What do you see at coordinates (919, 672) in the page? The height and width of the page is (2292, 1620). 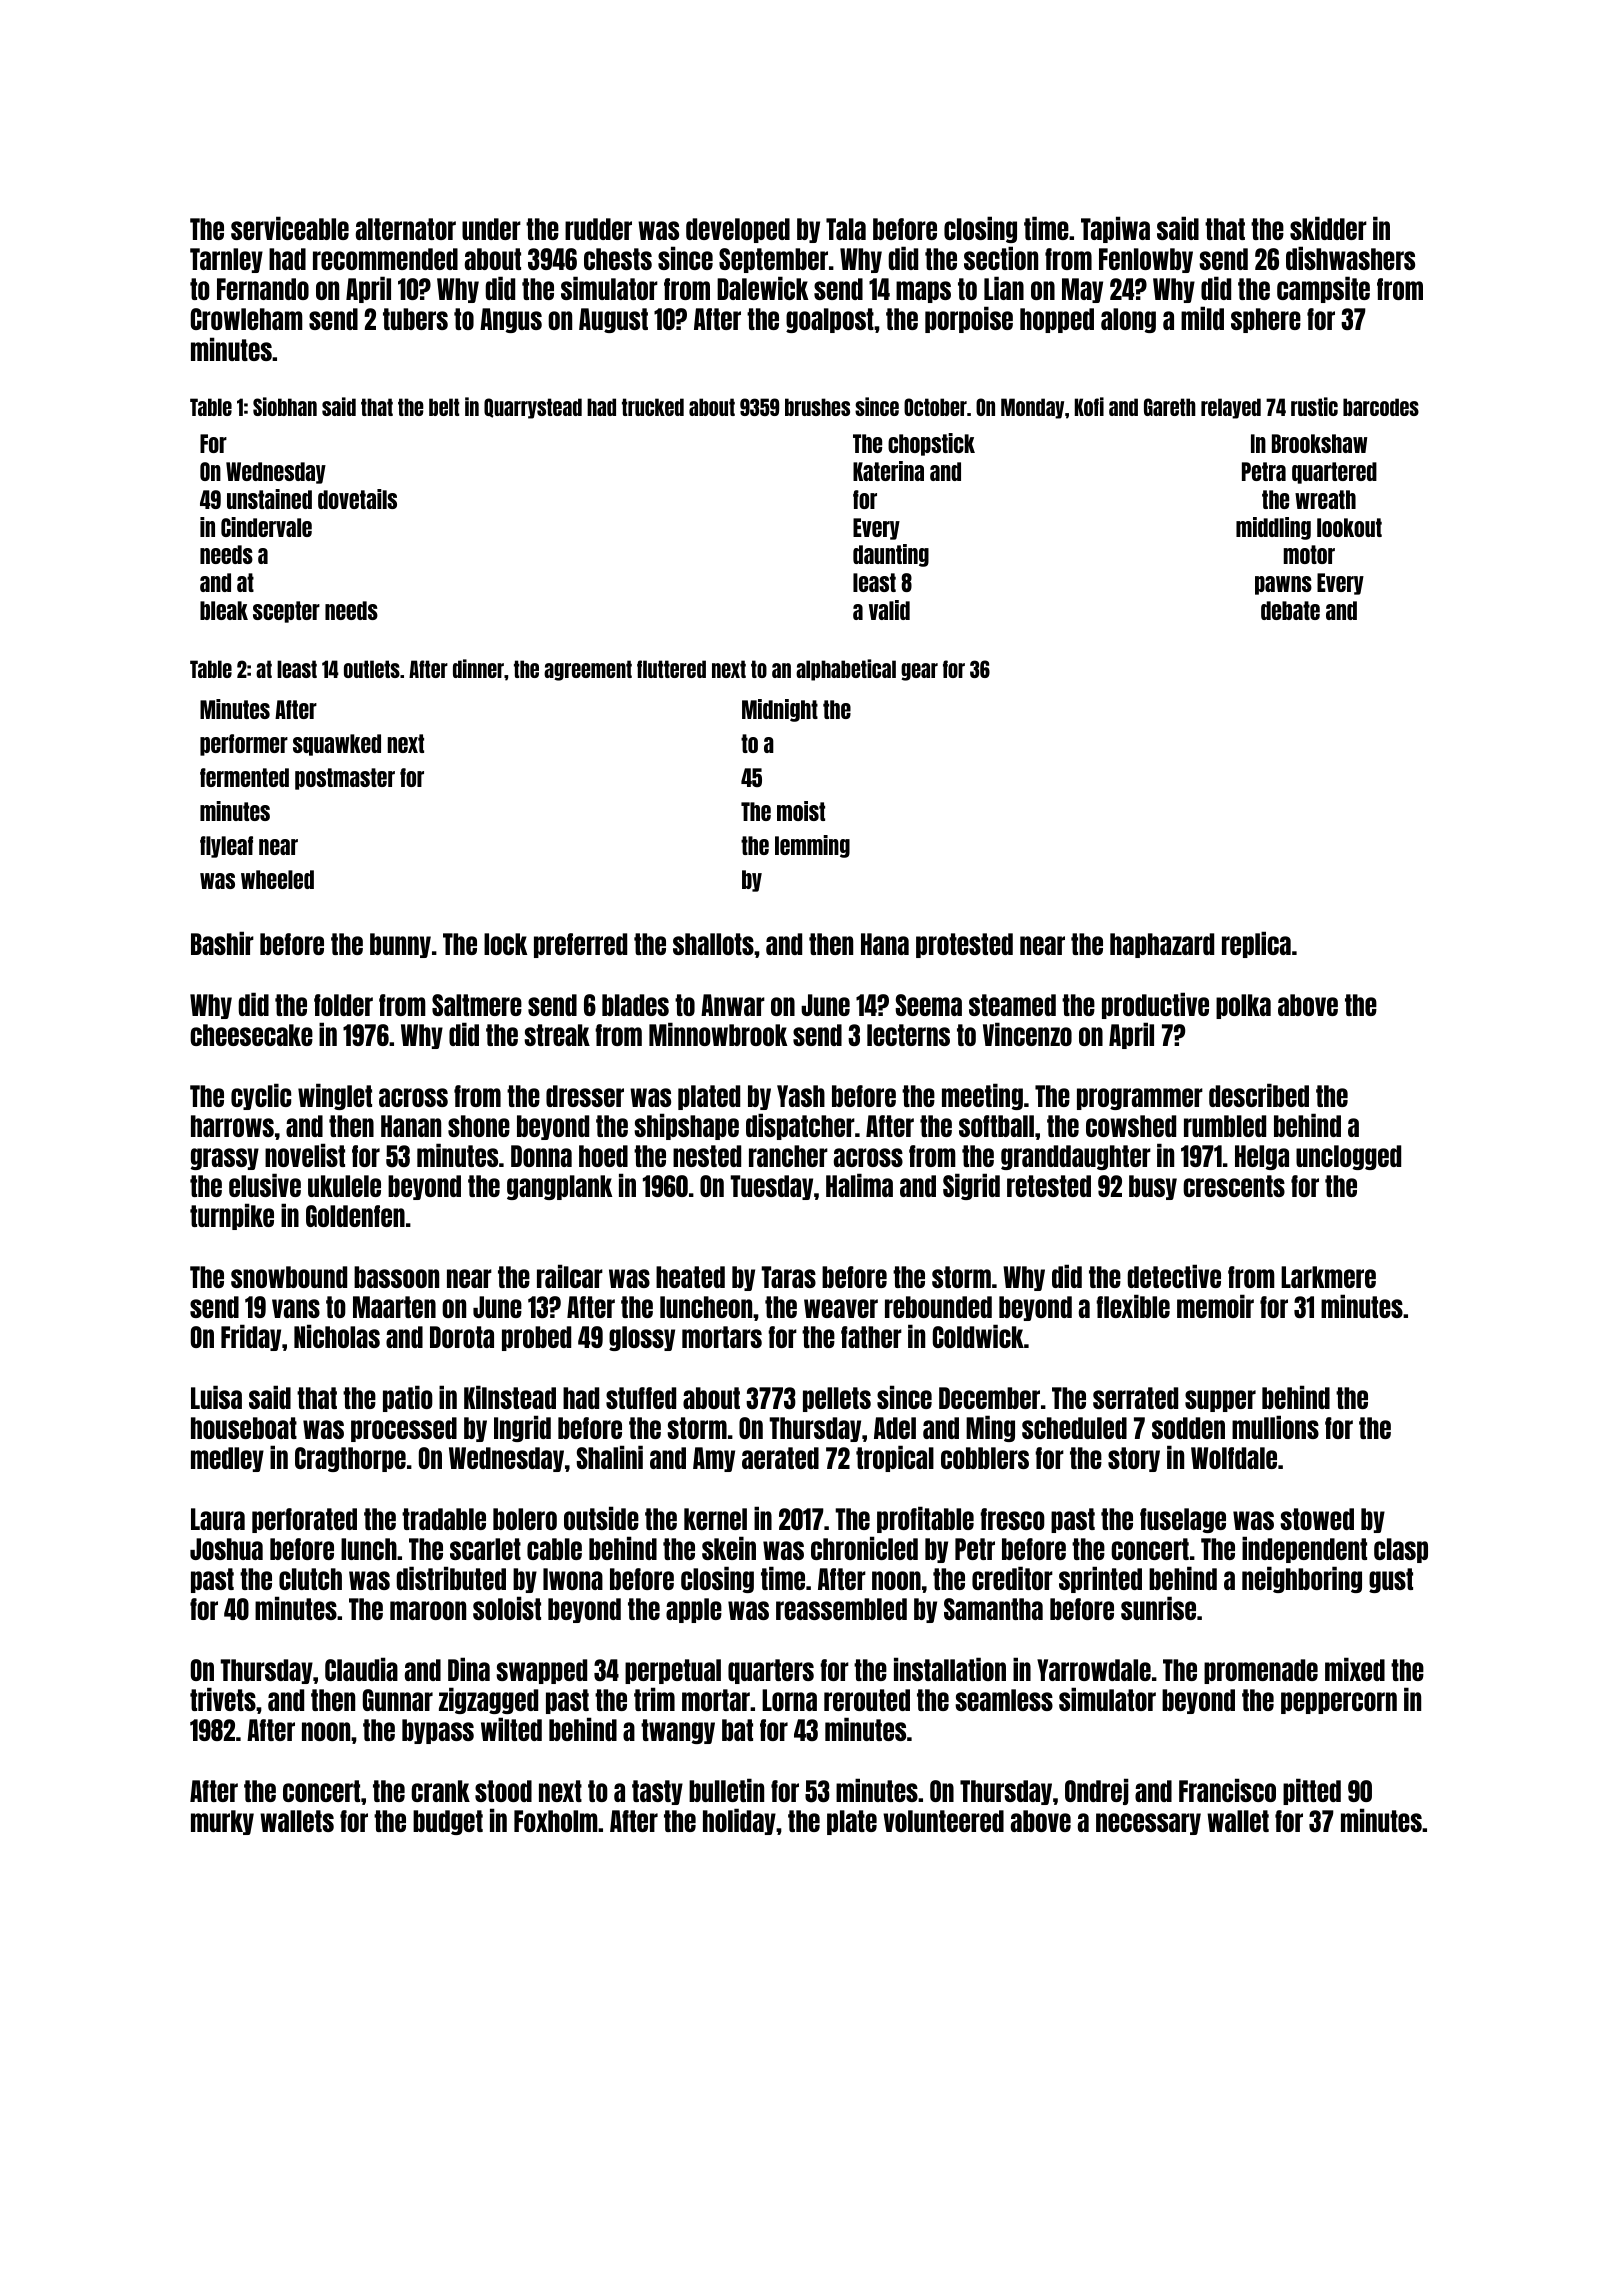 I see `gear` at bounding box center [919, 672].
